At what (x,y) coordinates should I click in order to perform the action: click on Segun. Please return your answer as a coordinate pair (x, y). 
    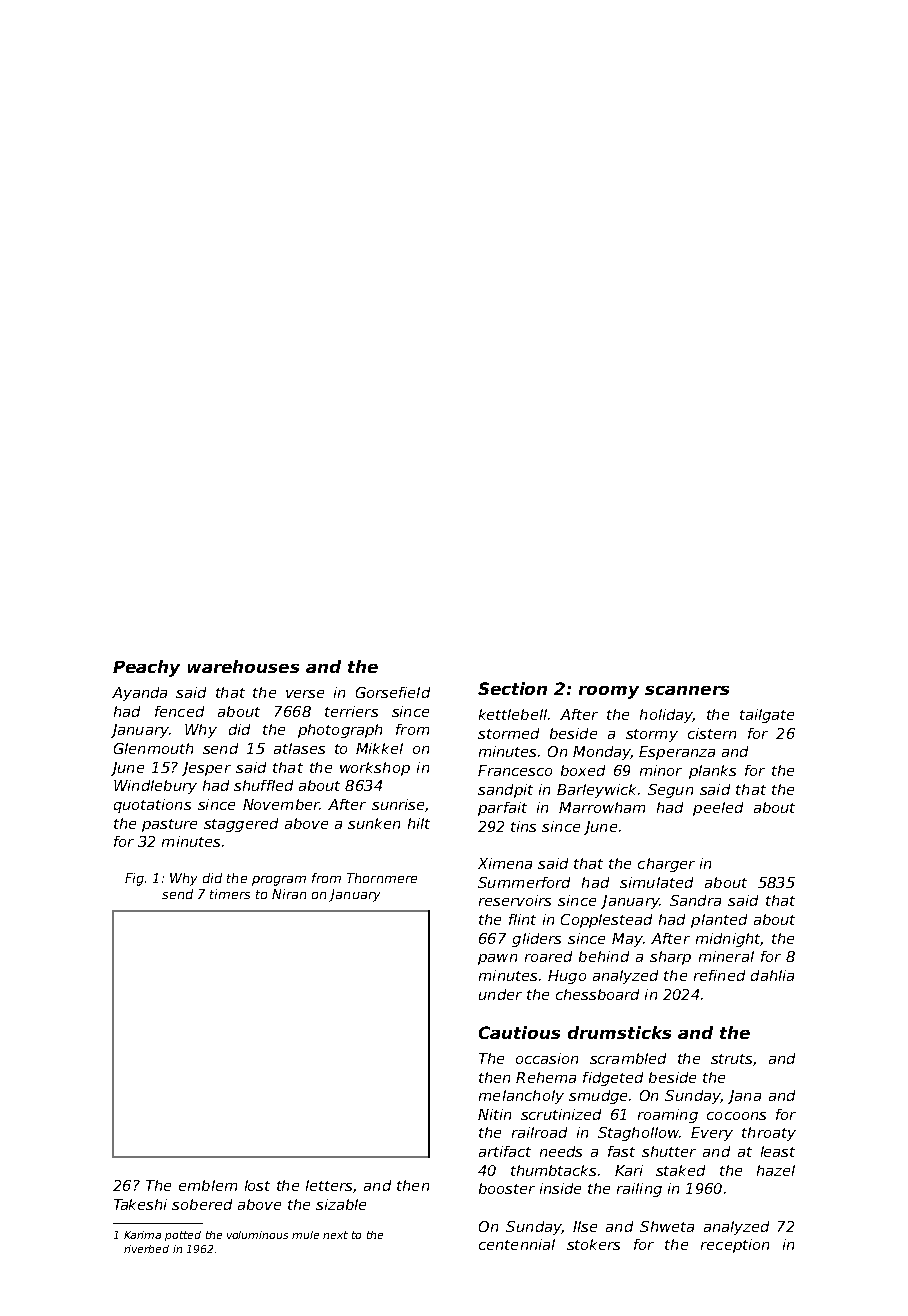
    Looking at the image, I should click on (670, 791).
